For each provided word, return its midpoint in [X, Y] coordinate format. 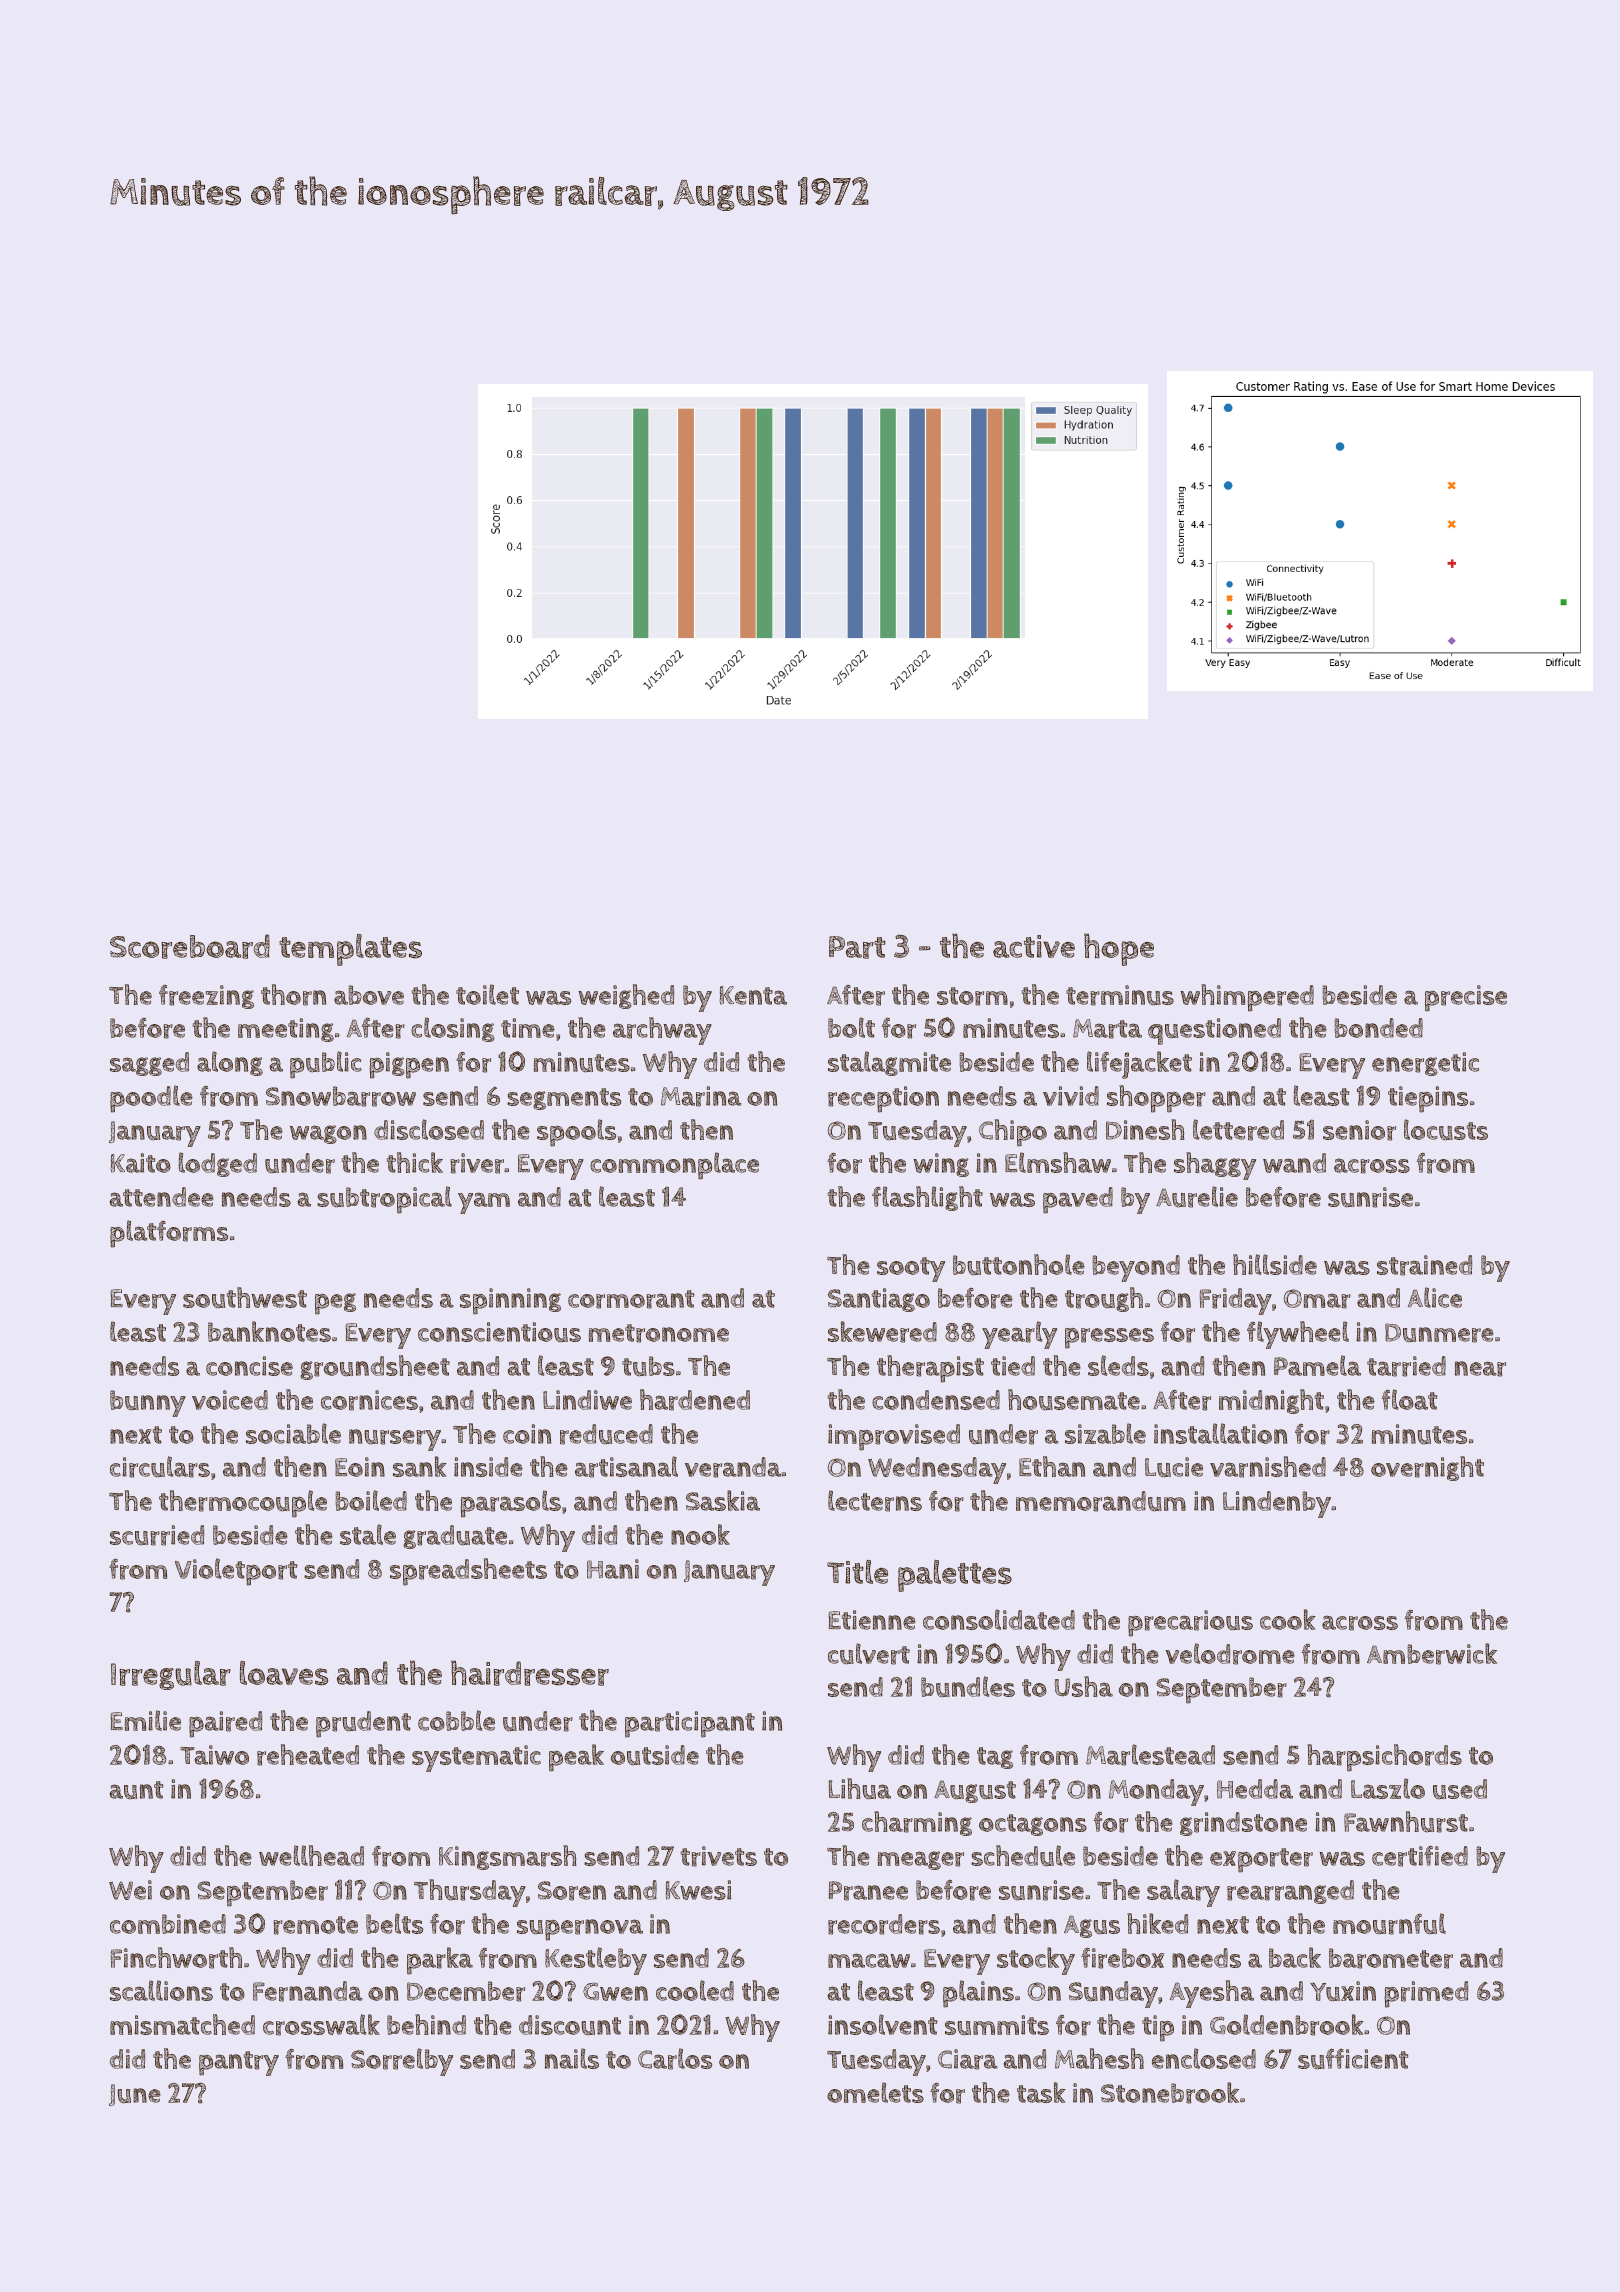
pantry [239, 2063]
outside [655, 1755]
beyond [1136, 1268]
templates [350, 950]
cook [1288, 1619]
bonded [1378, 1028]
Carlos [675, 2059]
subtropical [384, 1200]
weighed [626, 996]
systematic [476, 1758]
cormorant [631, 1299]
